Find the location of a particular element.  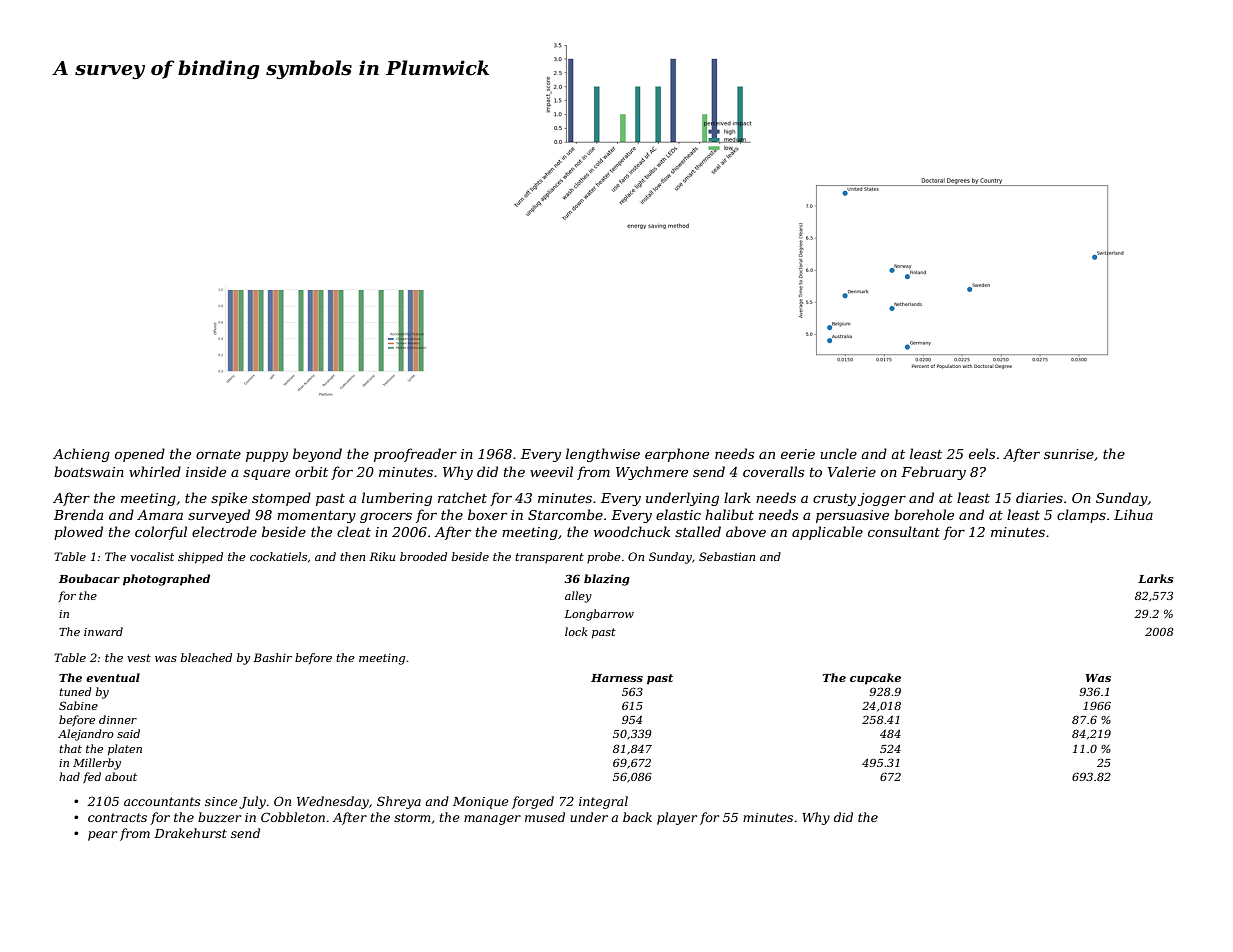

blazing is located at coordinates (607, 580).
